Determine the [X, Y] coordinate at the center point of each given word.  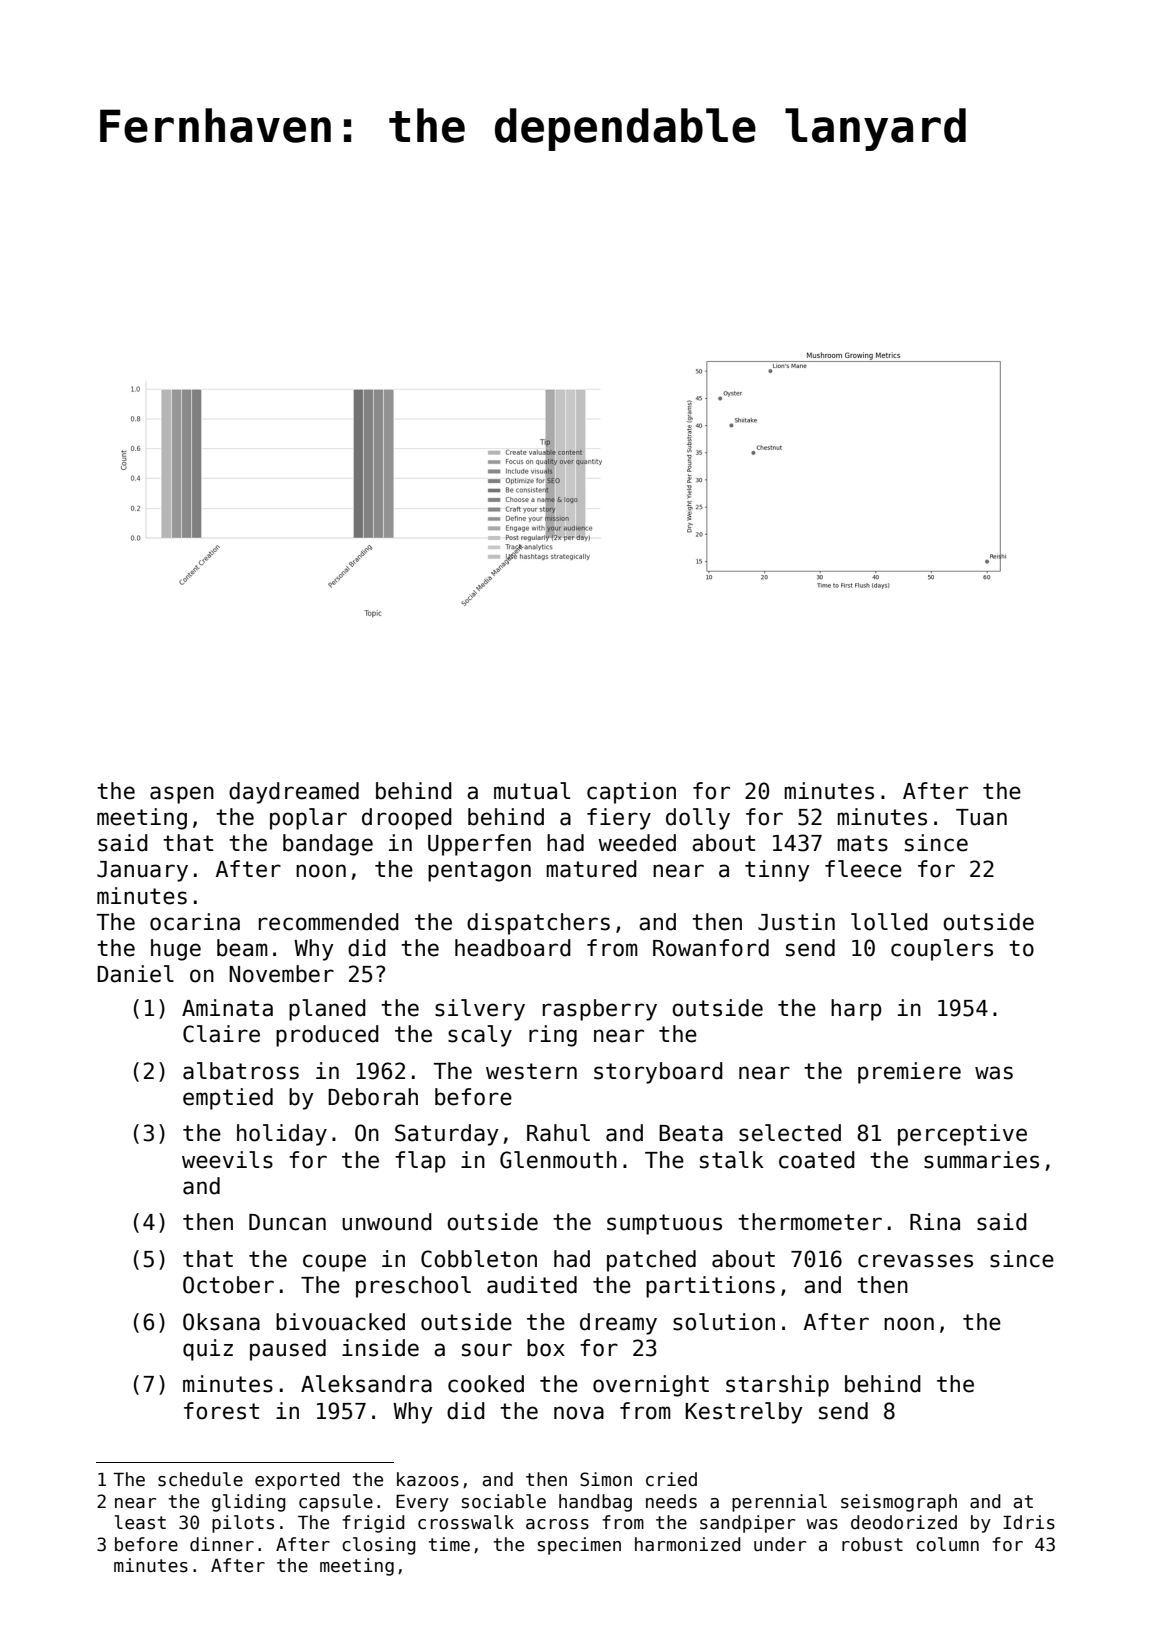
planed [327, 1010]
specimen [579, 1546]
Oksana [221, 1322]
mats [862, 843]
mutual [532, 791]
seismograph [899, 1503]
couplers [942, 950]
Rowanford [711, 948]
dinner [222, 1544]
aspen [182, 795]
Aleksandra [366, 1384]
